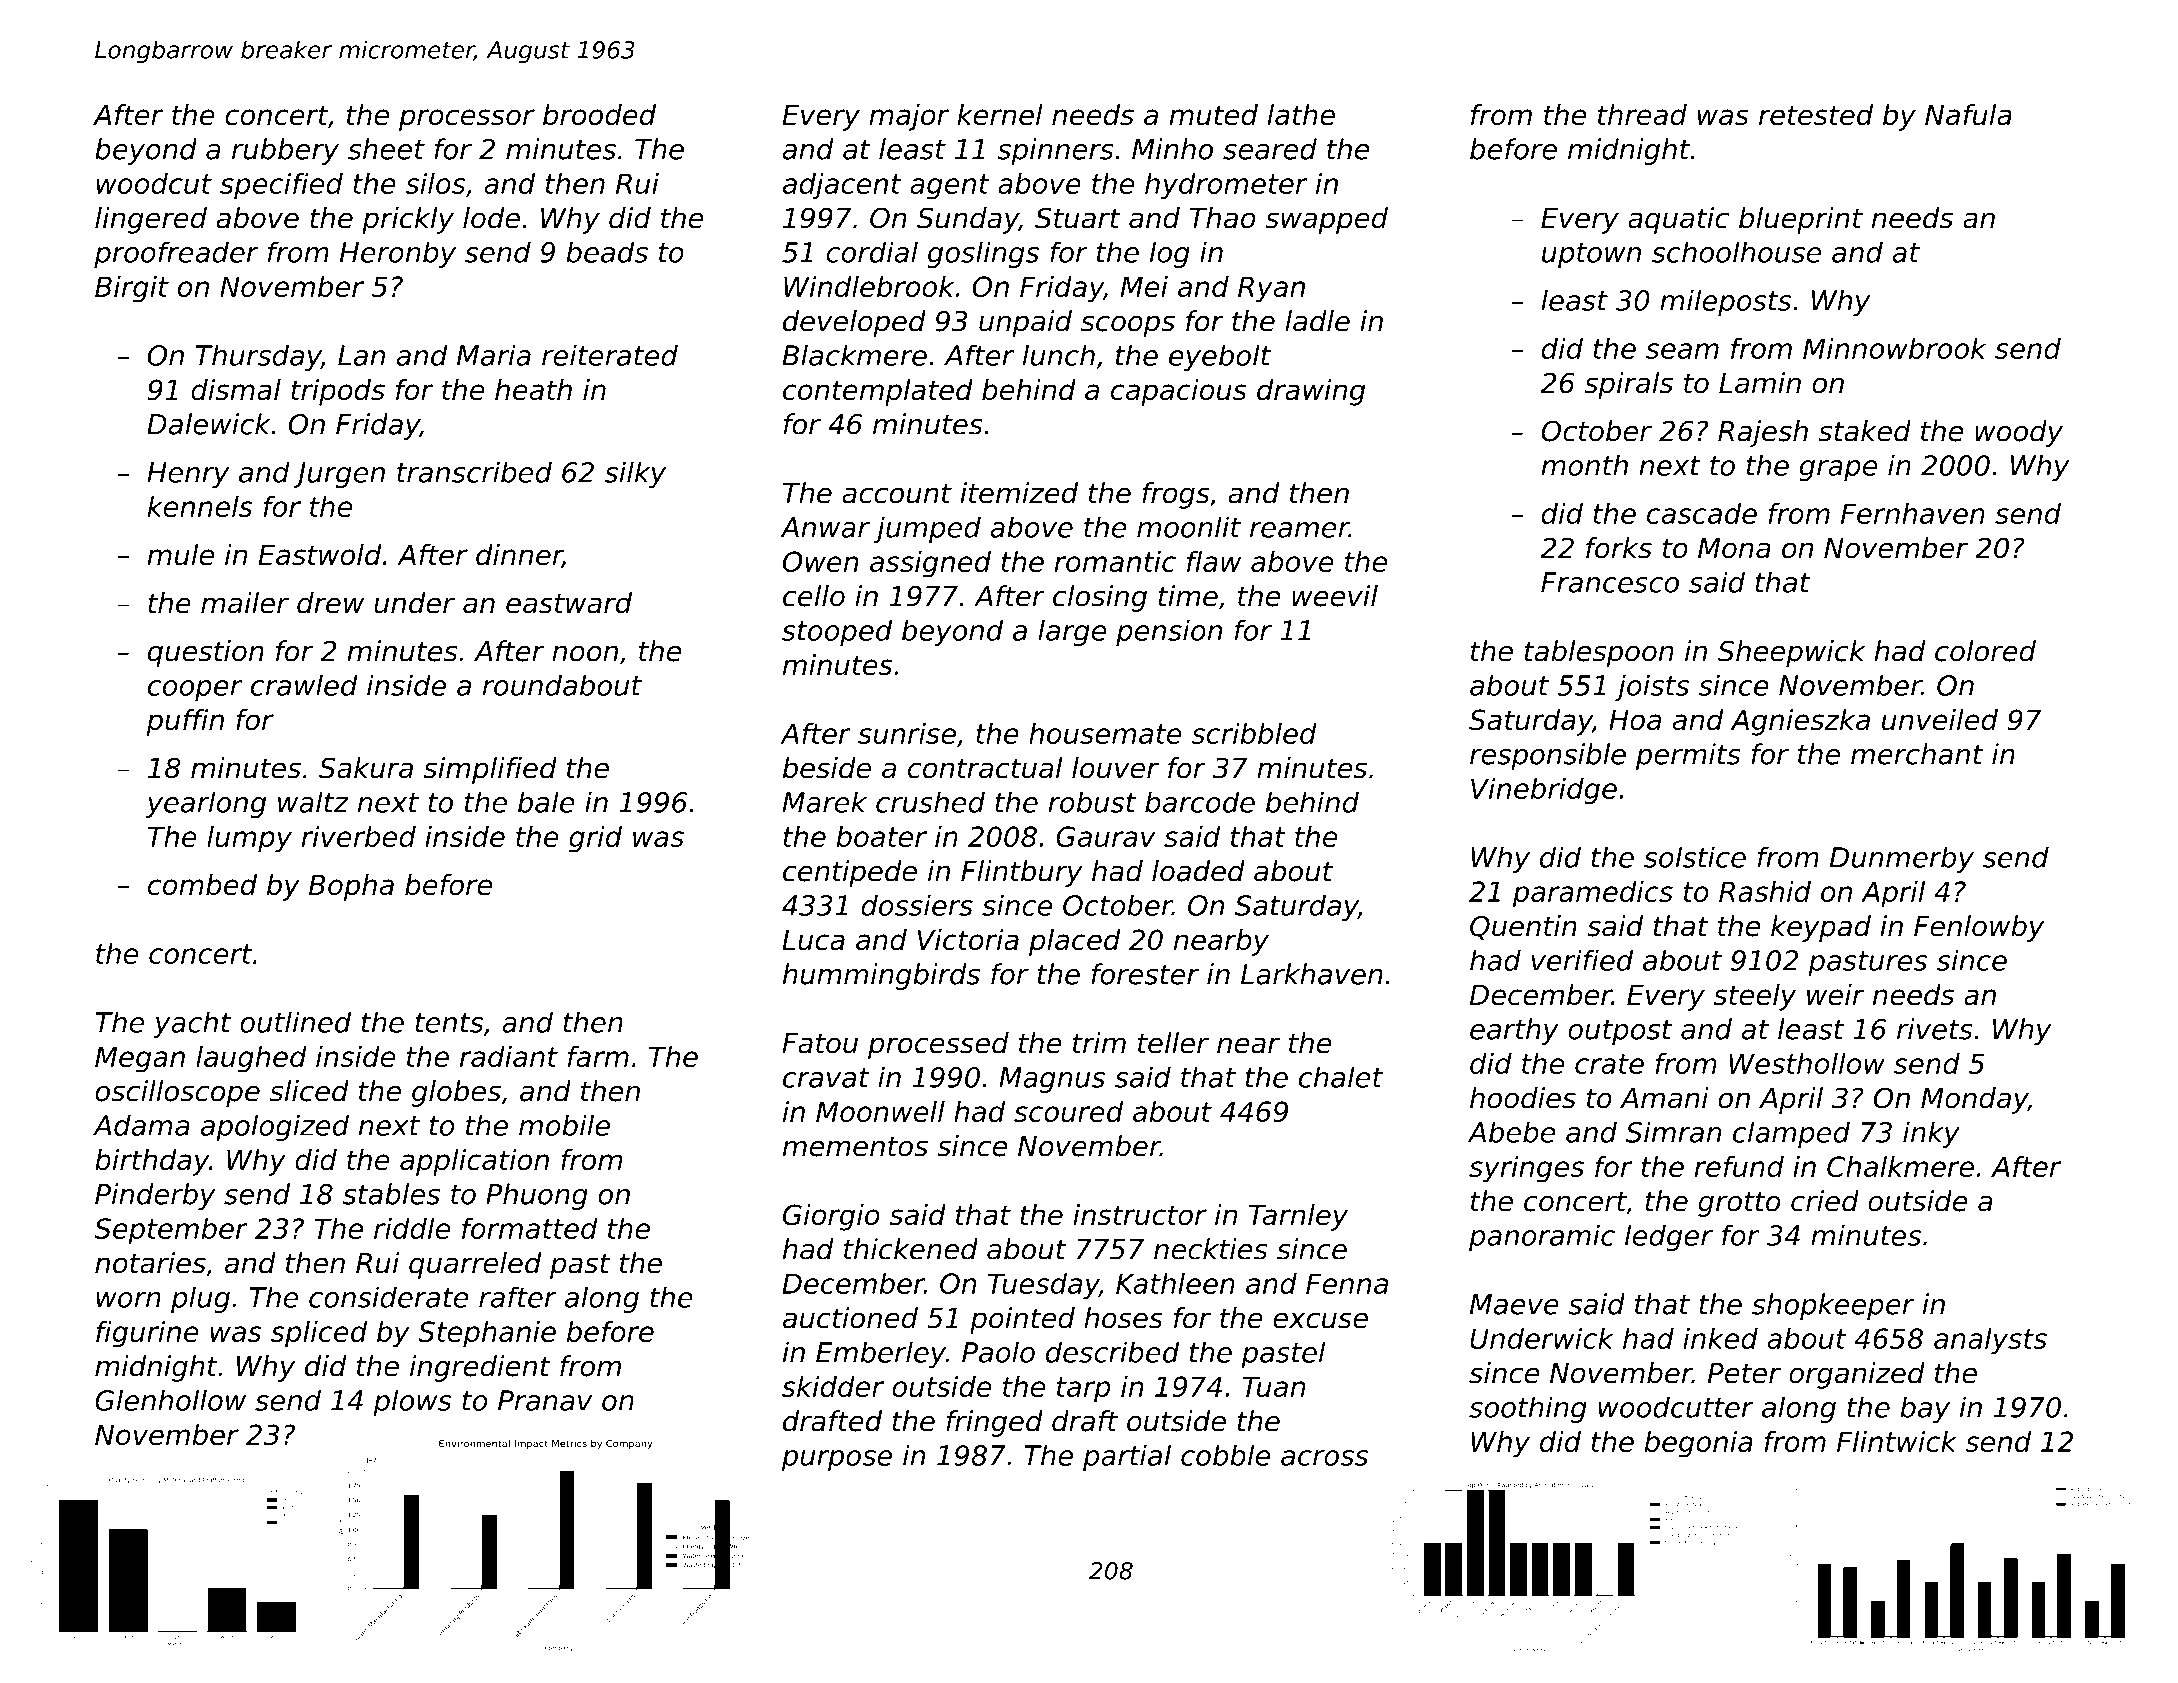  What do you see at coordinates (1022, 873) in the screenshot?
I see `Flintbury` at bounding box center [1022, 873].
